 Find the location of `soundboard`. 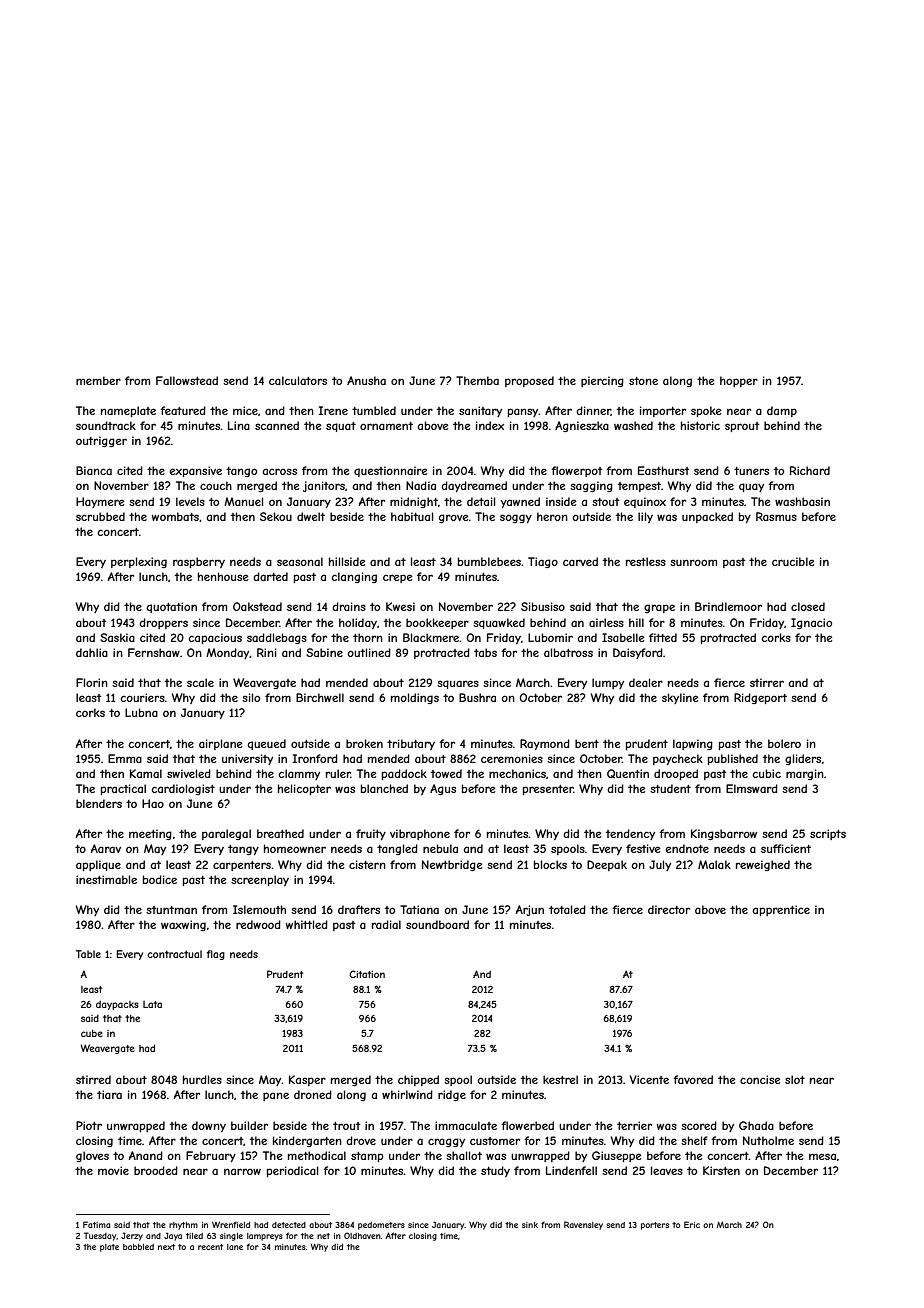

soundboard is located at coordinates (437, 924).
